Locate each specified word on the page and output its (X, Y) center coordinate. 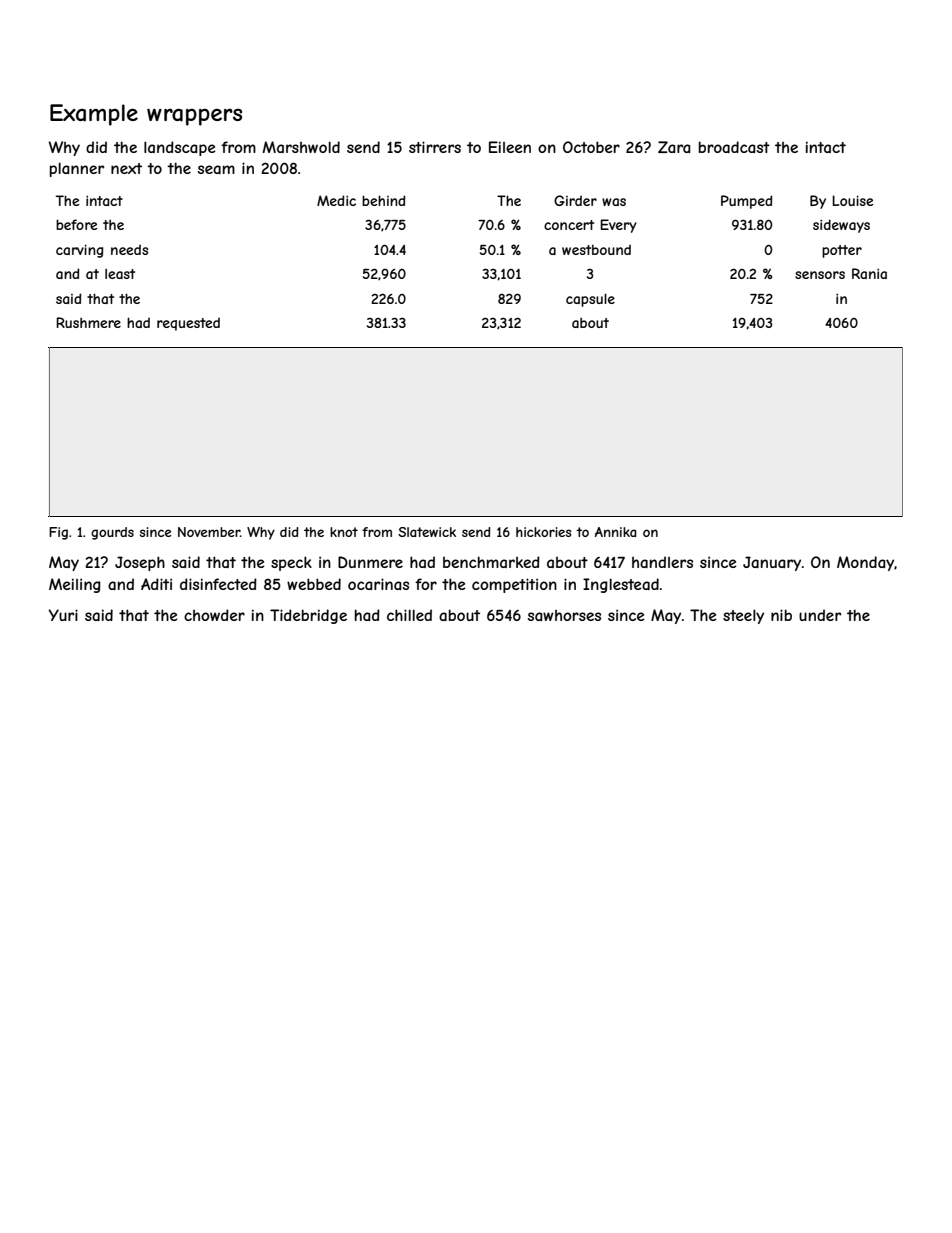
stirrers (435, 147)
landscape (180, 148)
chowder (214, 615)
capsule (590, 300)
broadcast (734, 147)
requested (188, 324)
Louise (853, 200)
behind (383, 200)
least (120, 274)
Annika (616, 532)
